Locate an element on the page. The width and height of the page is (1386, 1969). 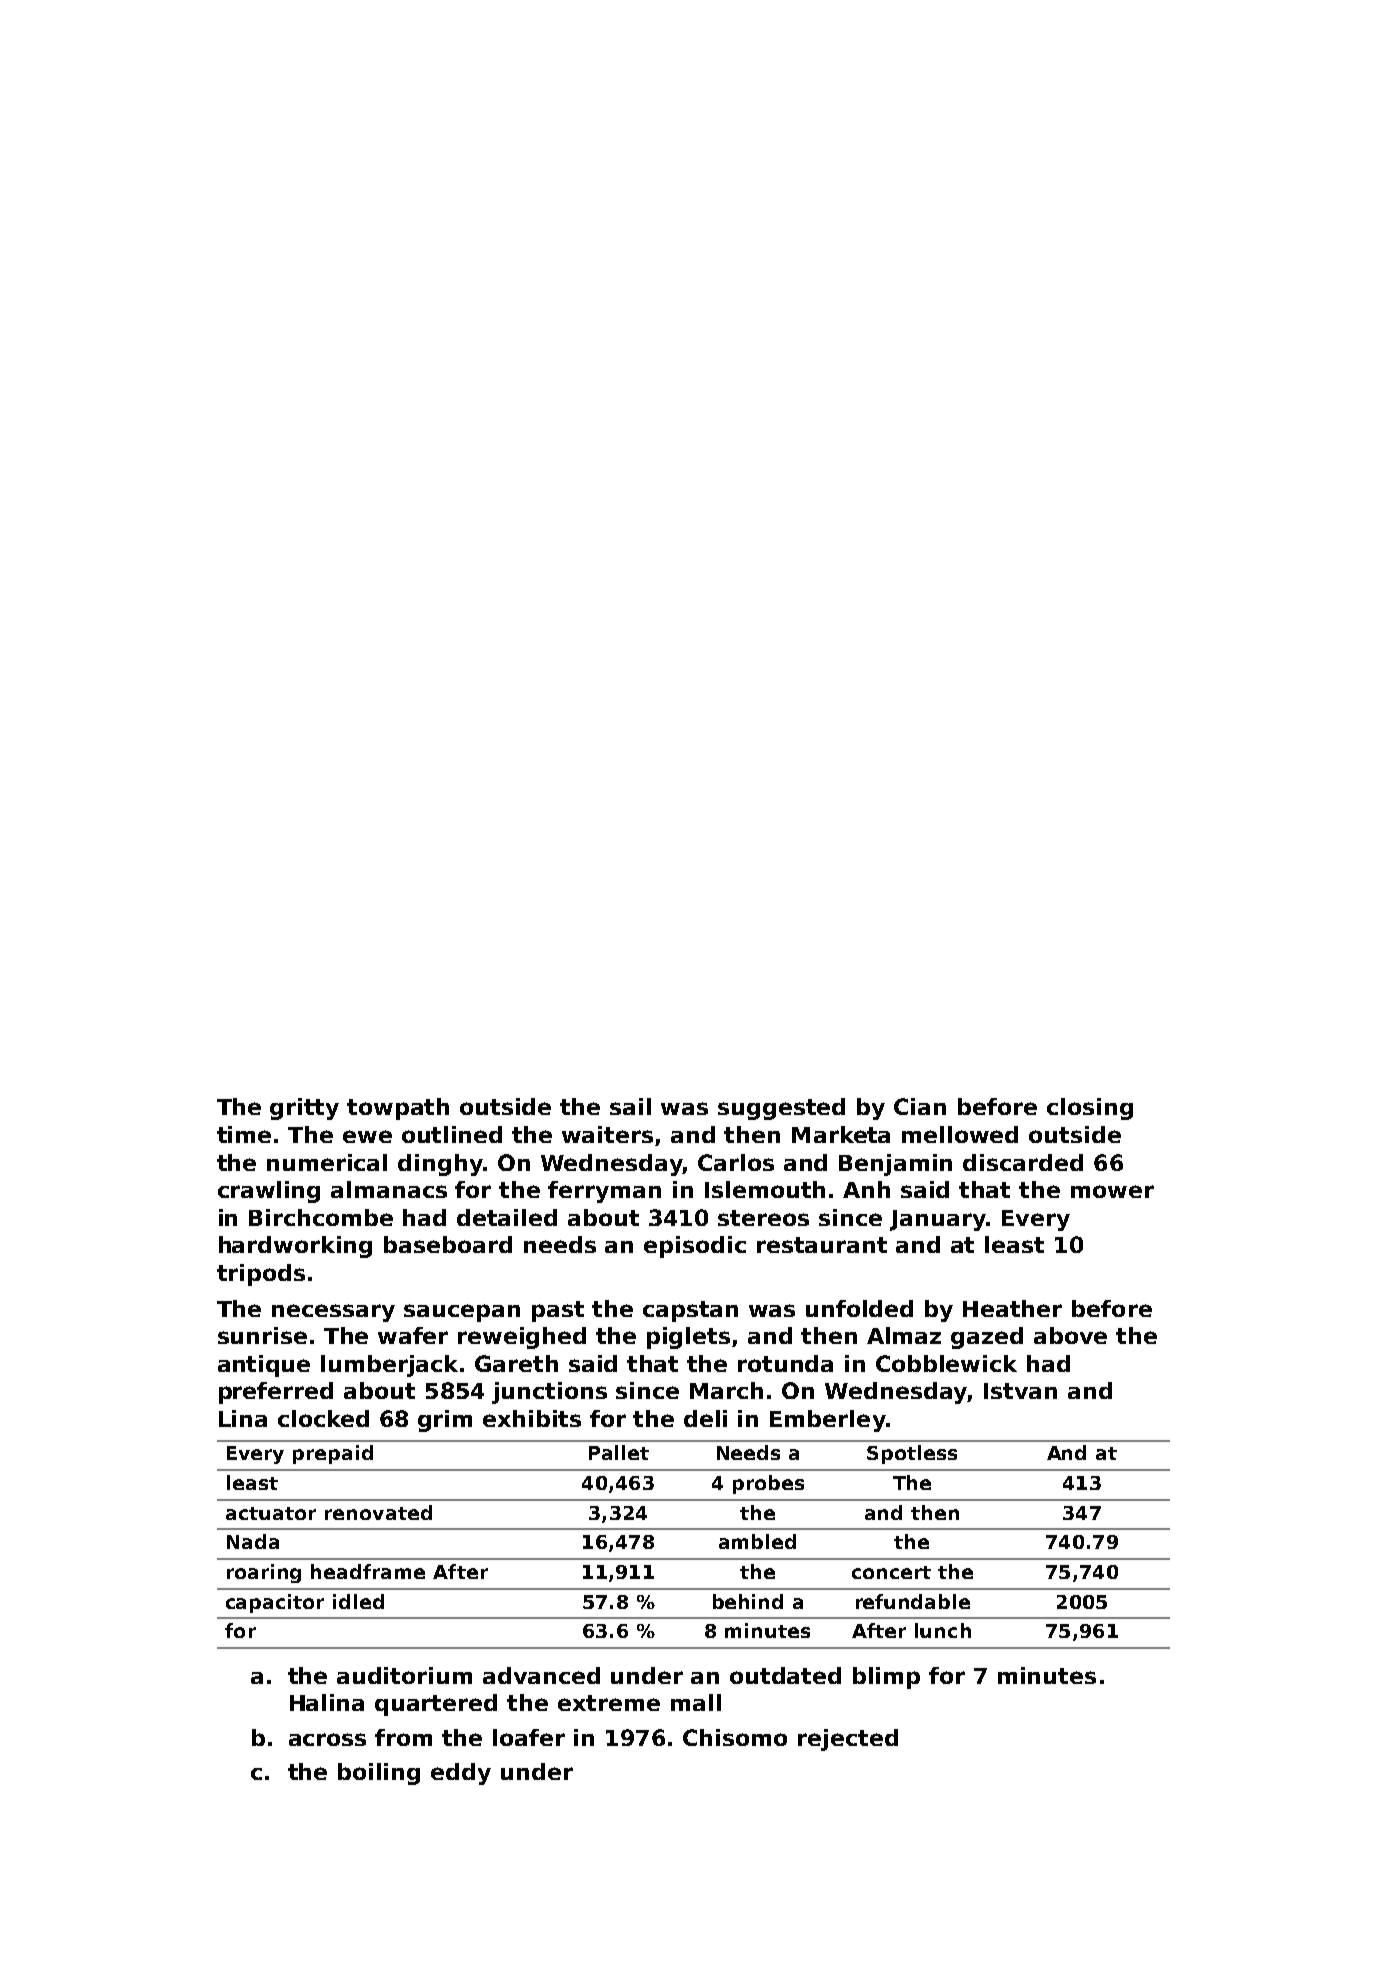
crawling is located at coordinates (269, 1192).
